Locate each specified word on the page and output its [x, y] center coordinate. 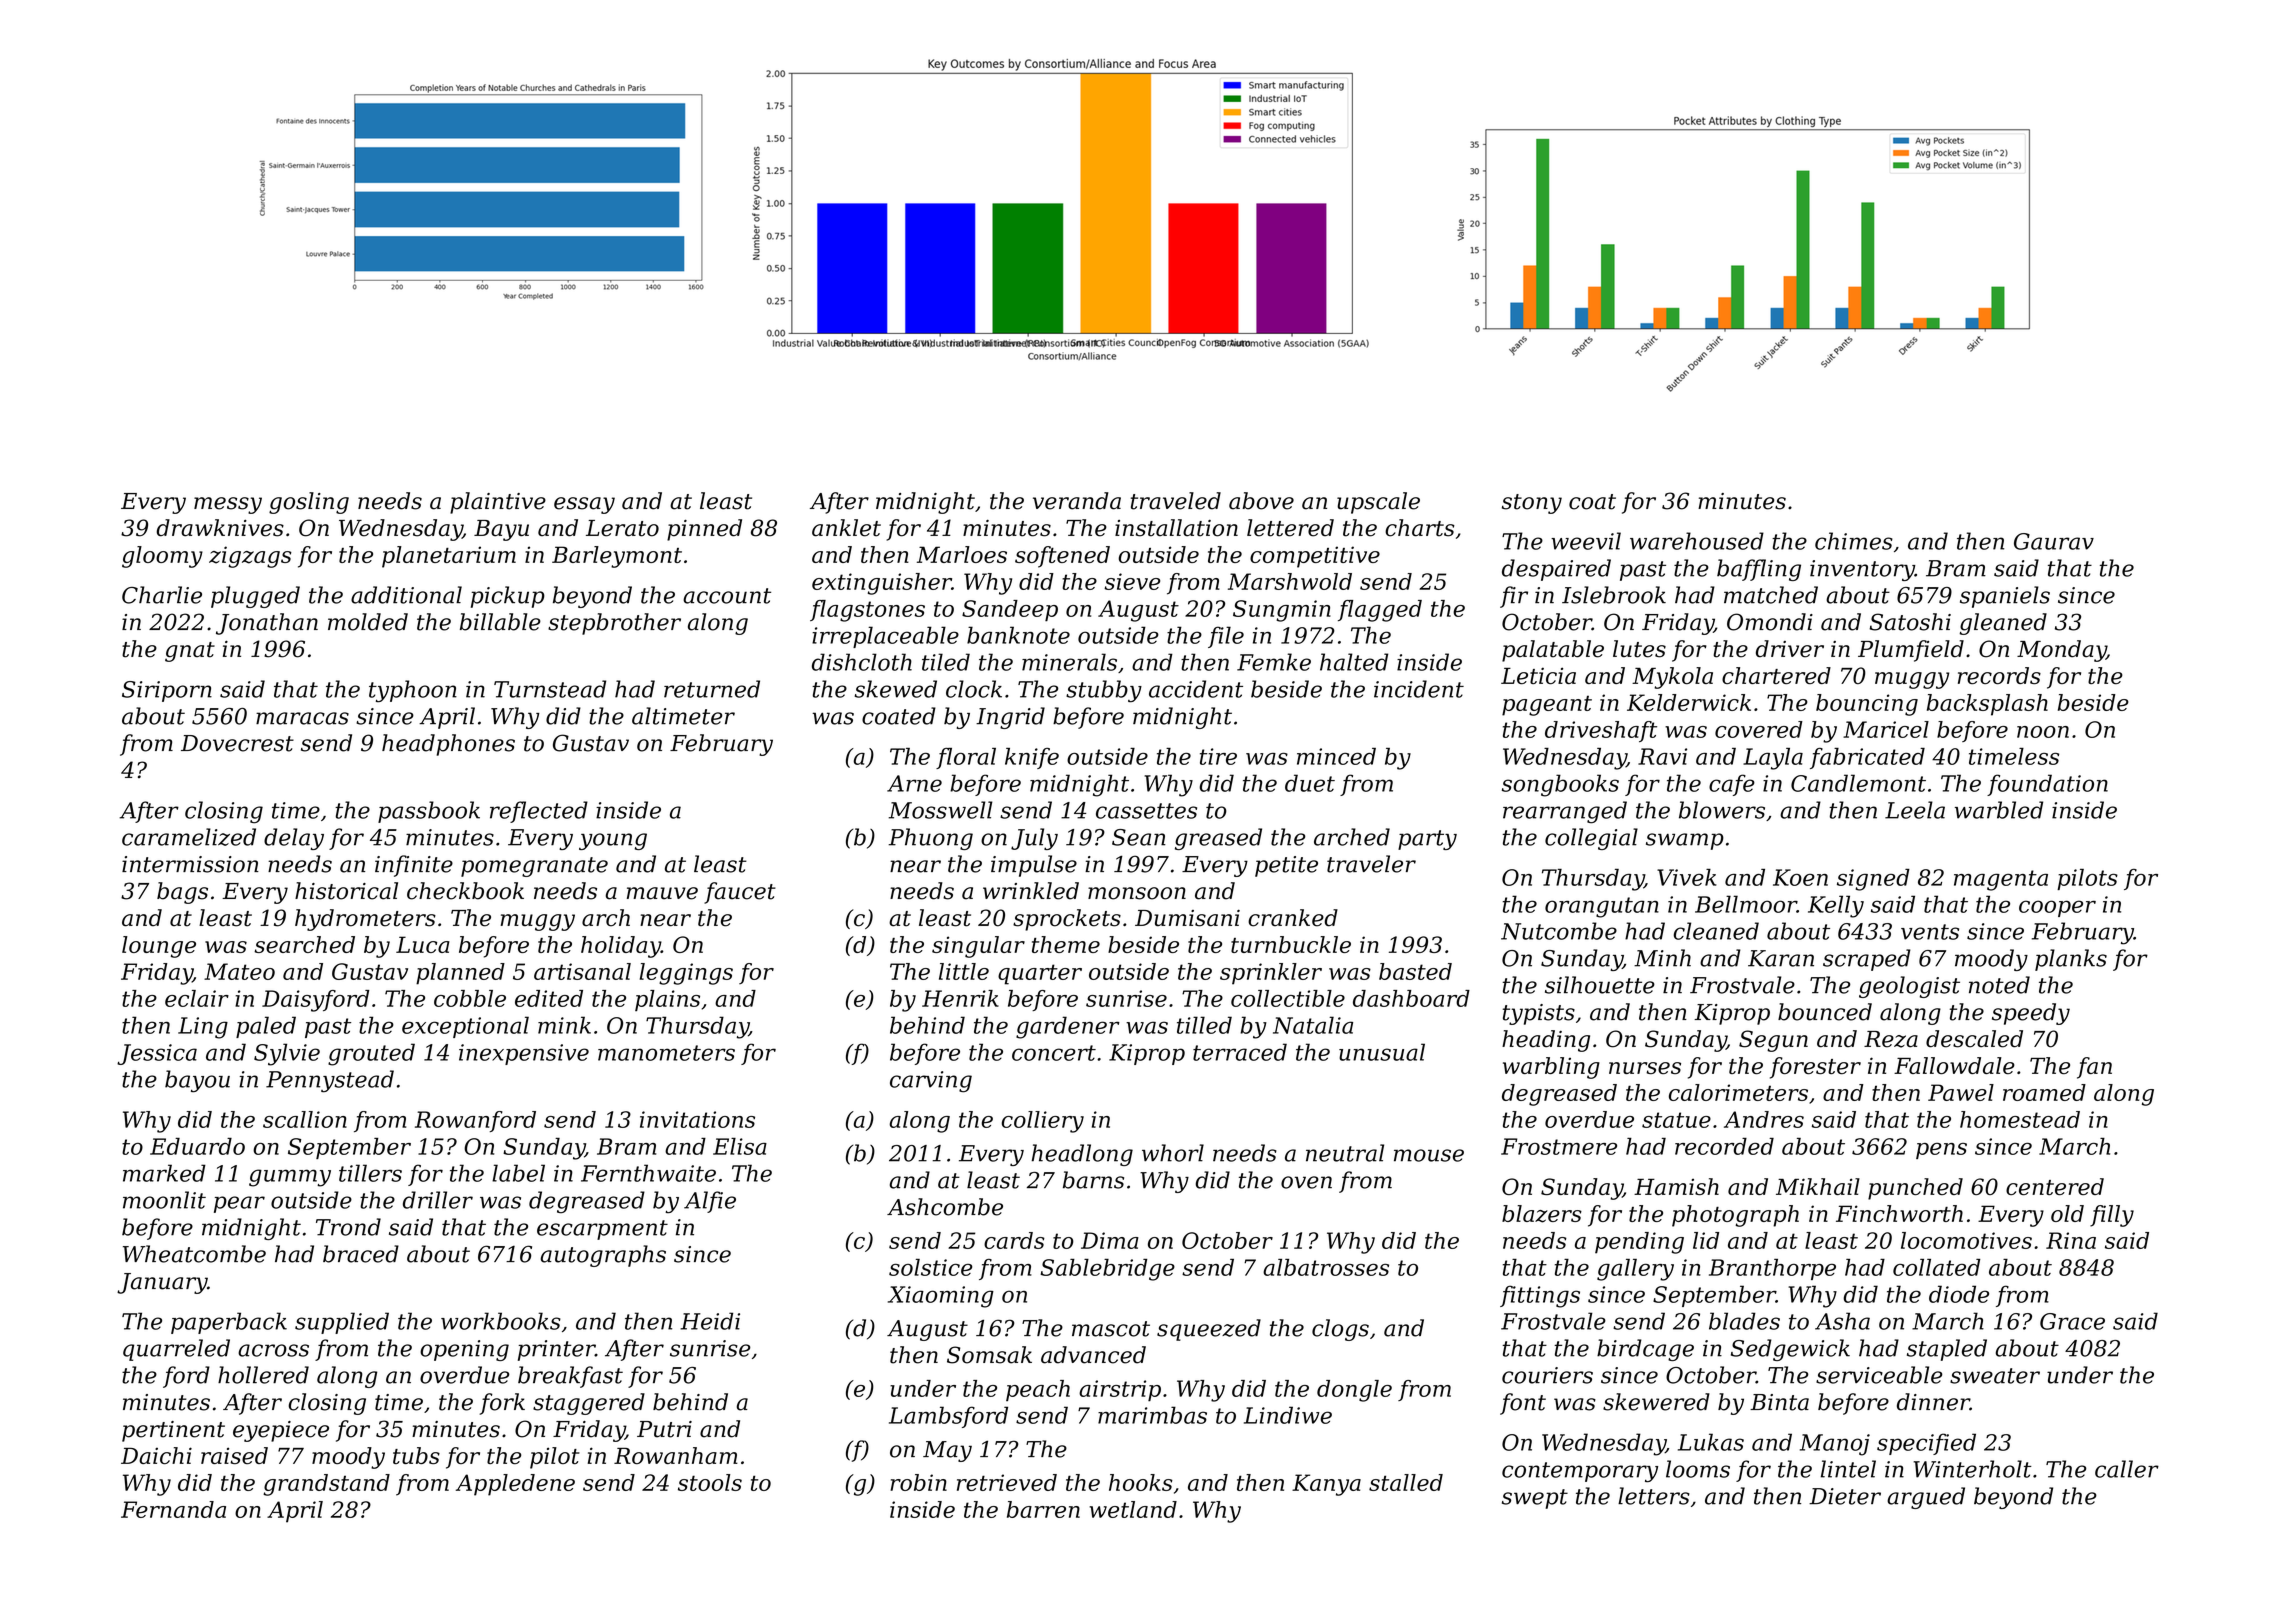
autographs [603, 1256]
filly [2112, 1216]
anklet [846, 528]
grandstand [326, 1485]
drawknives [220, 528]
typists [1539, 1014]
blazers [1542, 1214]
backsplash [1987, 705]
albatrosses [1326, 1267]
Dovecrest [237, 743]
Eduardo [197, 1146]
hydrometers [365, 920]
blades [1744, 1321]
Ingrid [1010, 718]
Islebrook [1614, 595]
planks [2071, 960]
